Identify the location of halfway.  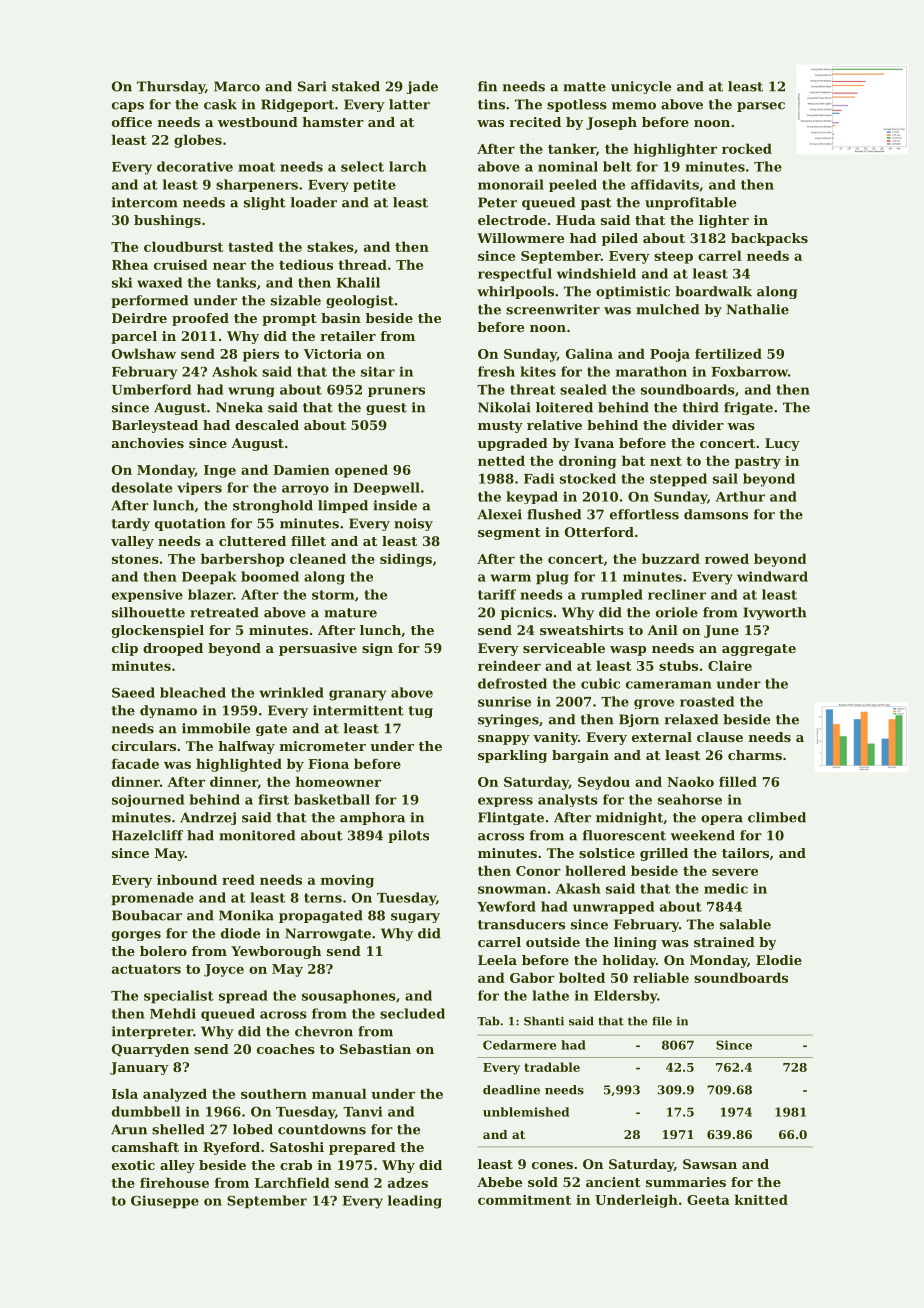
(246, 747).
